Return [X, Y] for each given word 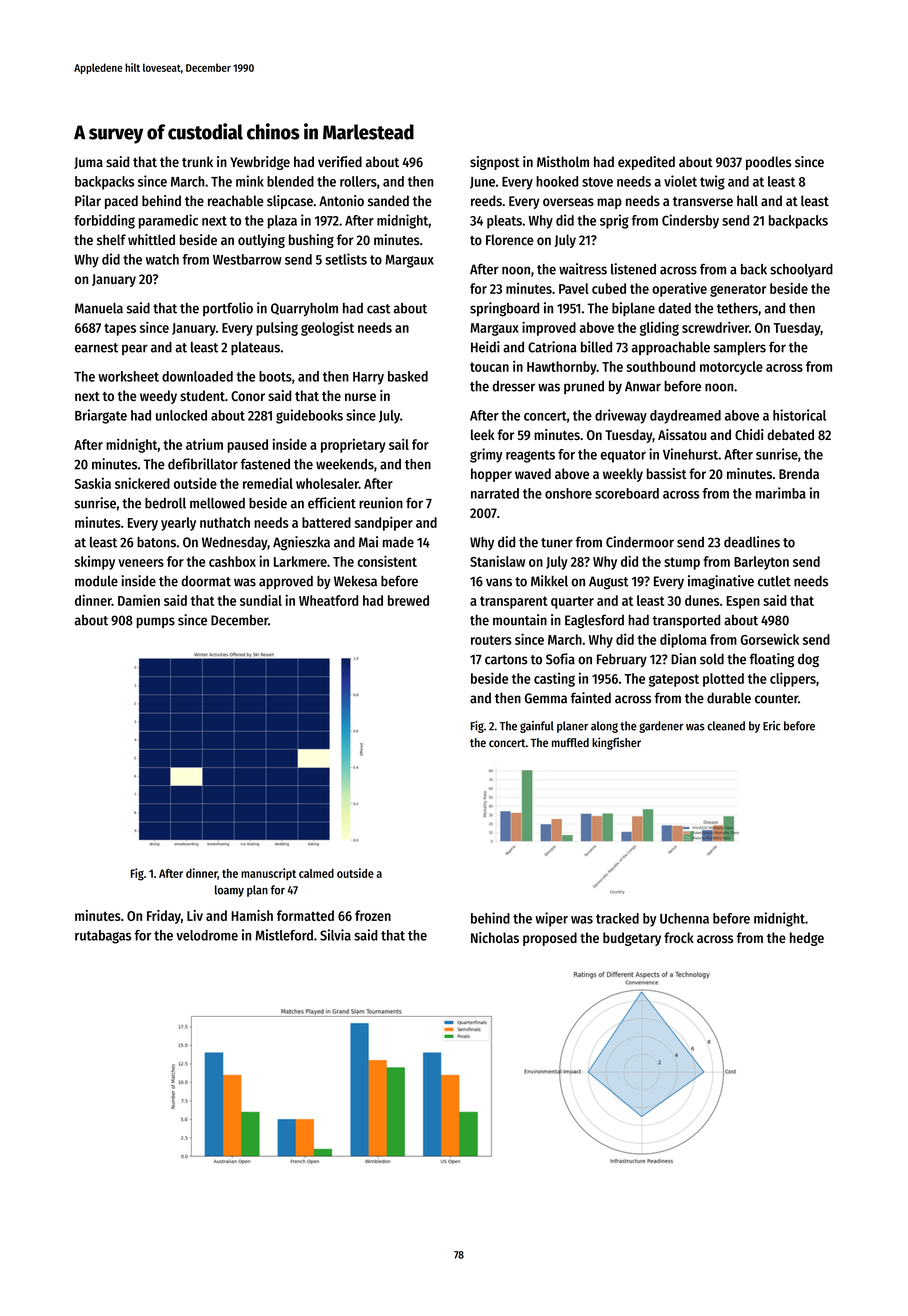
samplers [740, 348]
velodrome [207, 935]
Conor [248, 396]
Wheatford [328, 600]
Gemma [546, 698]
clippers [793, 679]
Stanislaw [497, 561]
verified [340, 162]
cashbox [232, 561]
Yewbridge [260, 163]
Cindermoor [640, 542]
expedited [646, 163]
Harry [368, 378]
